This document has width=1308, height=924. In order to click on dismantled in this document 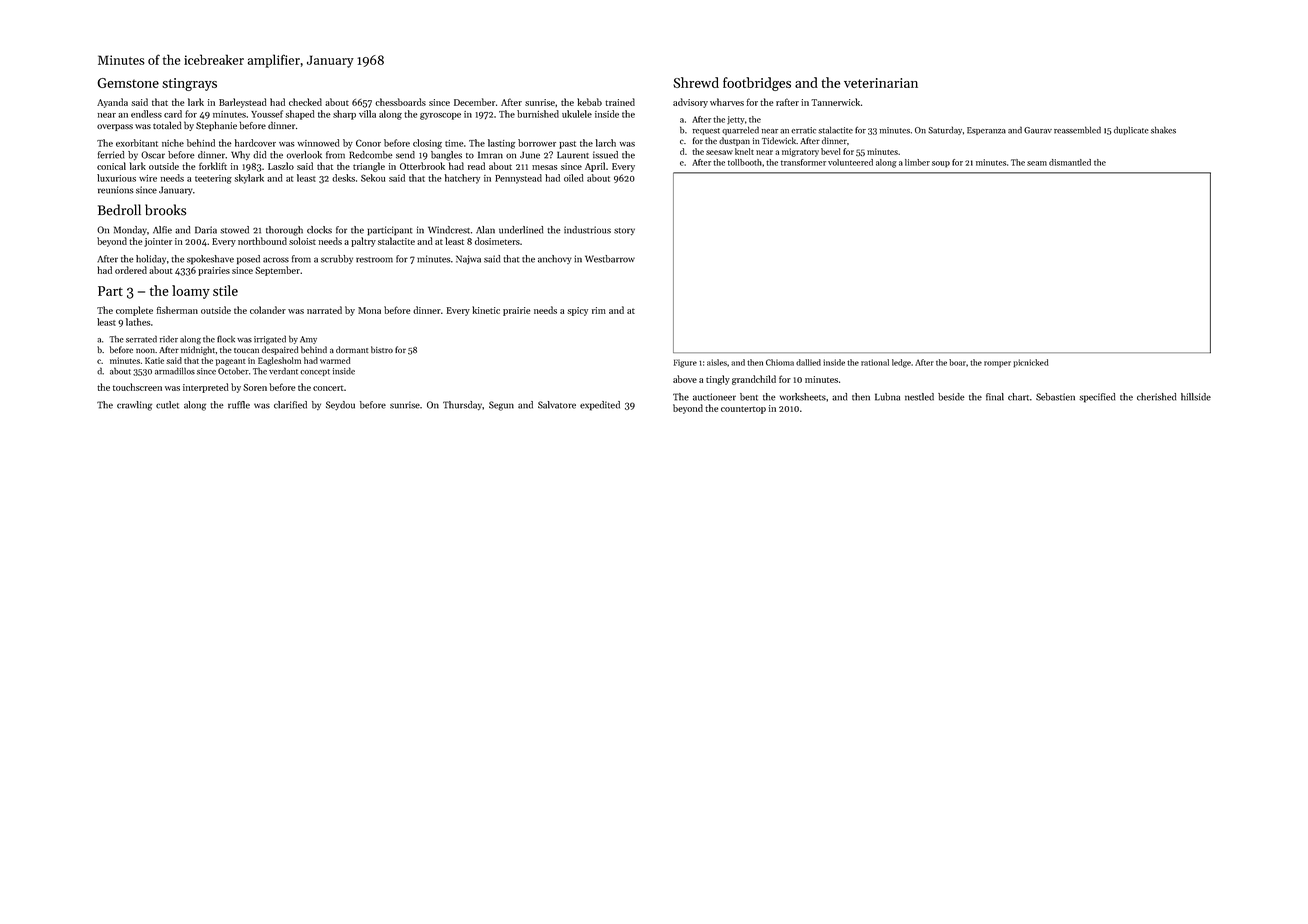, I will do `click(1070, 162)`.
